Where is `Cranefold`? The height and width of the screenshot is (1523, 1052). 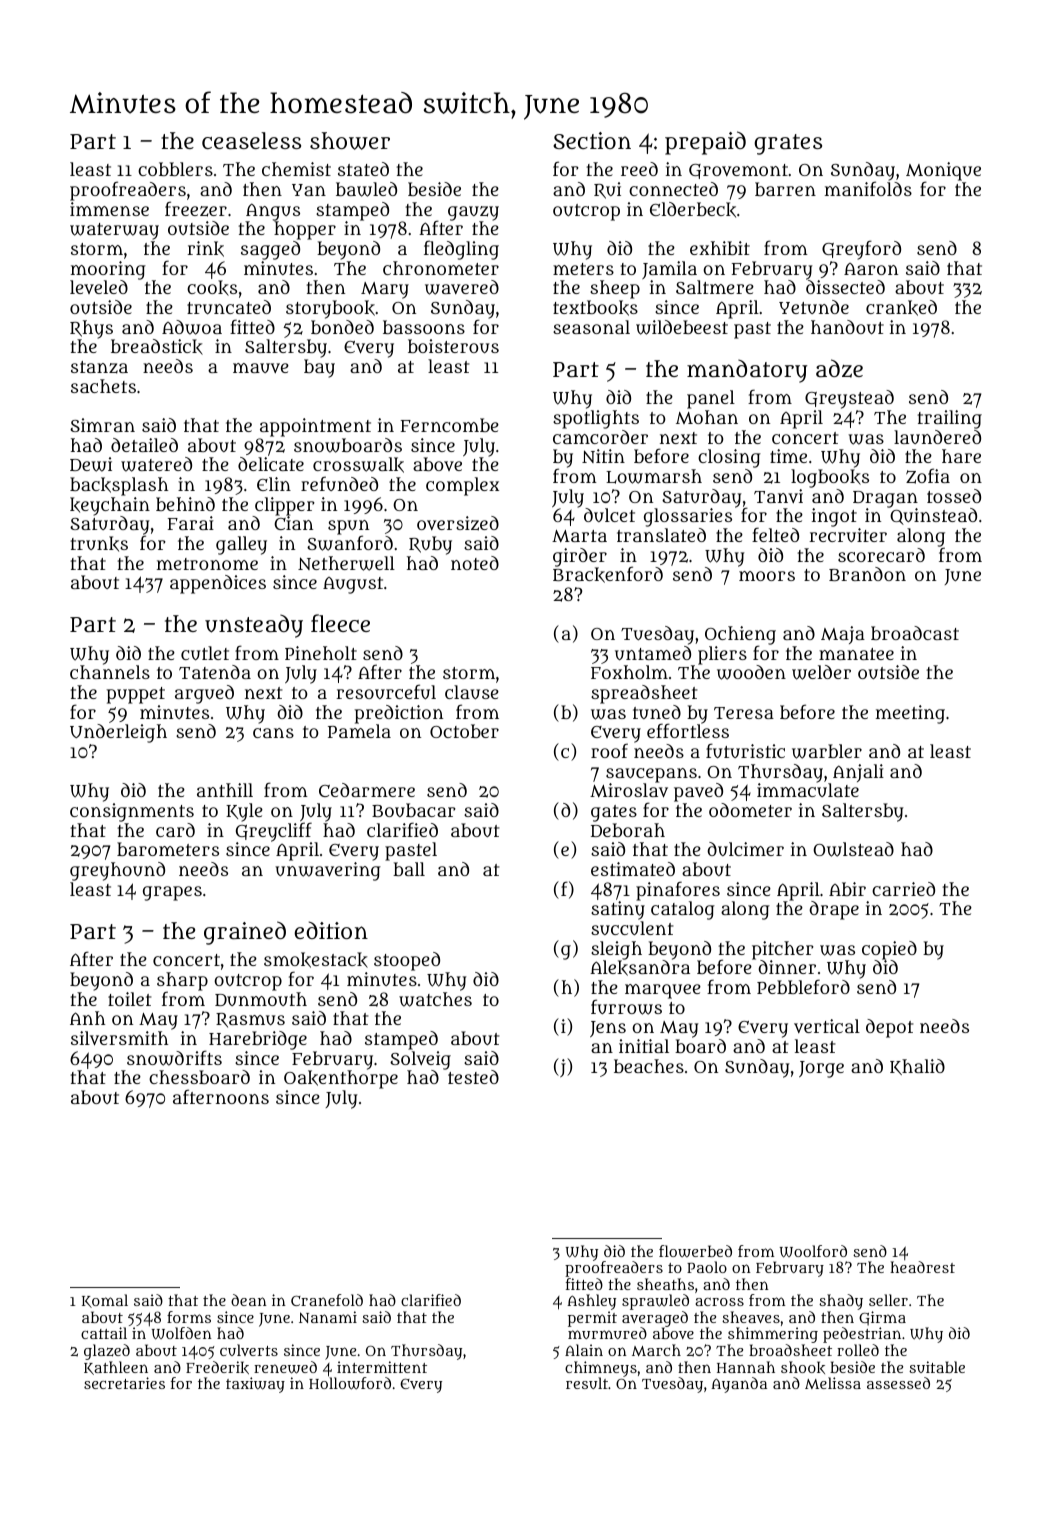 Cranefold is located at coordinates (327, 1300).
